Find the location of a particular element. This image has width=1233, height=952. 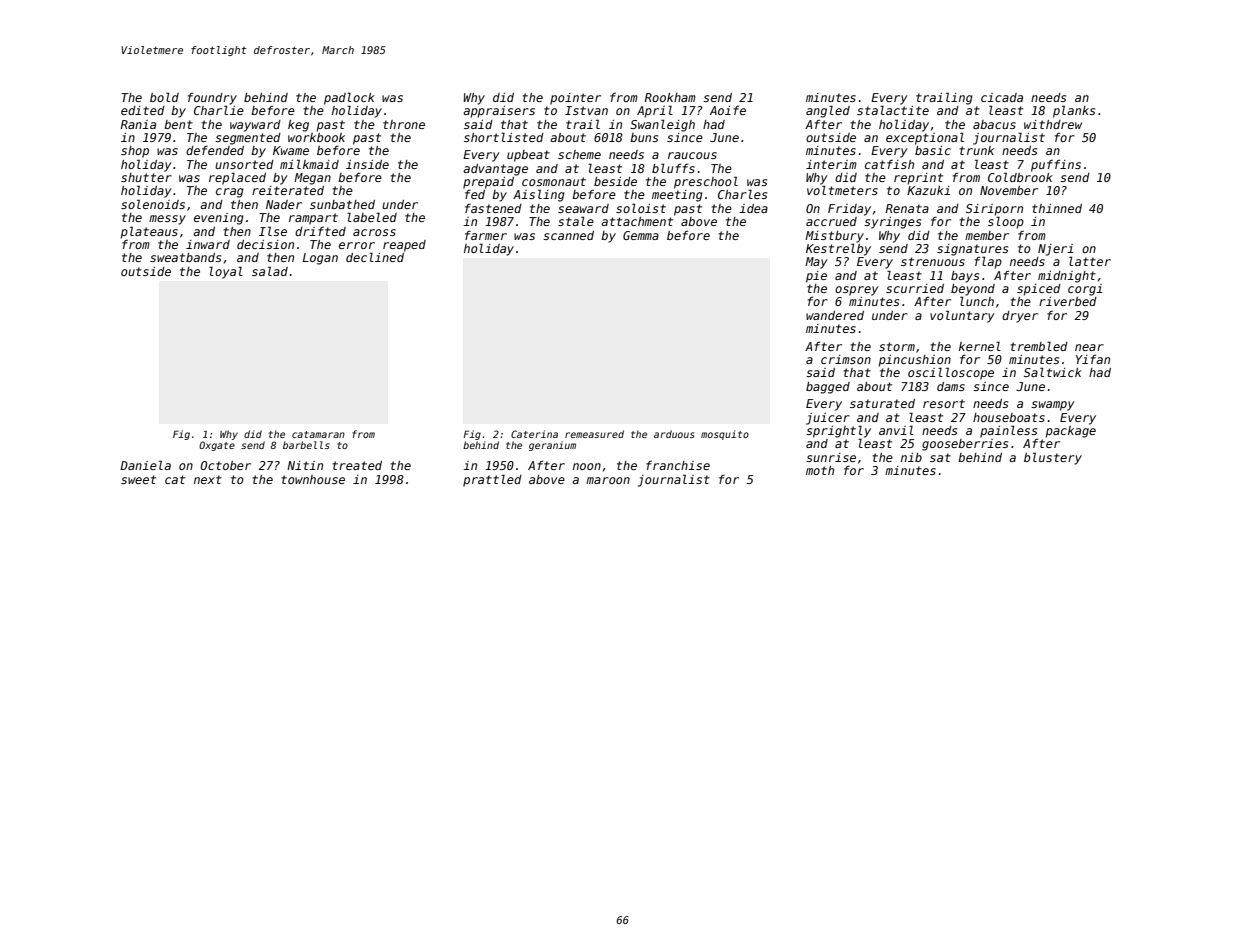

catamaran is located at coordinates (318, 434).
